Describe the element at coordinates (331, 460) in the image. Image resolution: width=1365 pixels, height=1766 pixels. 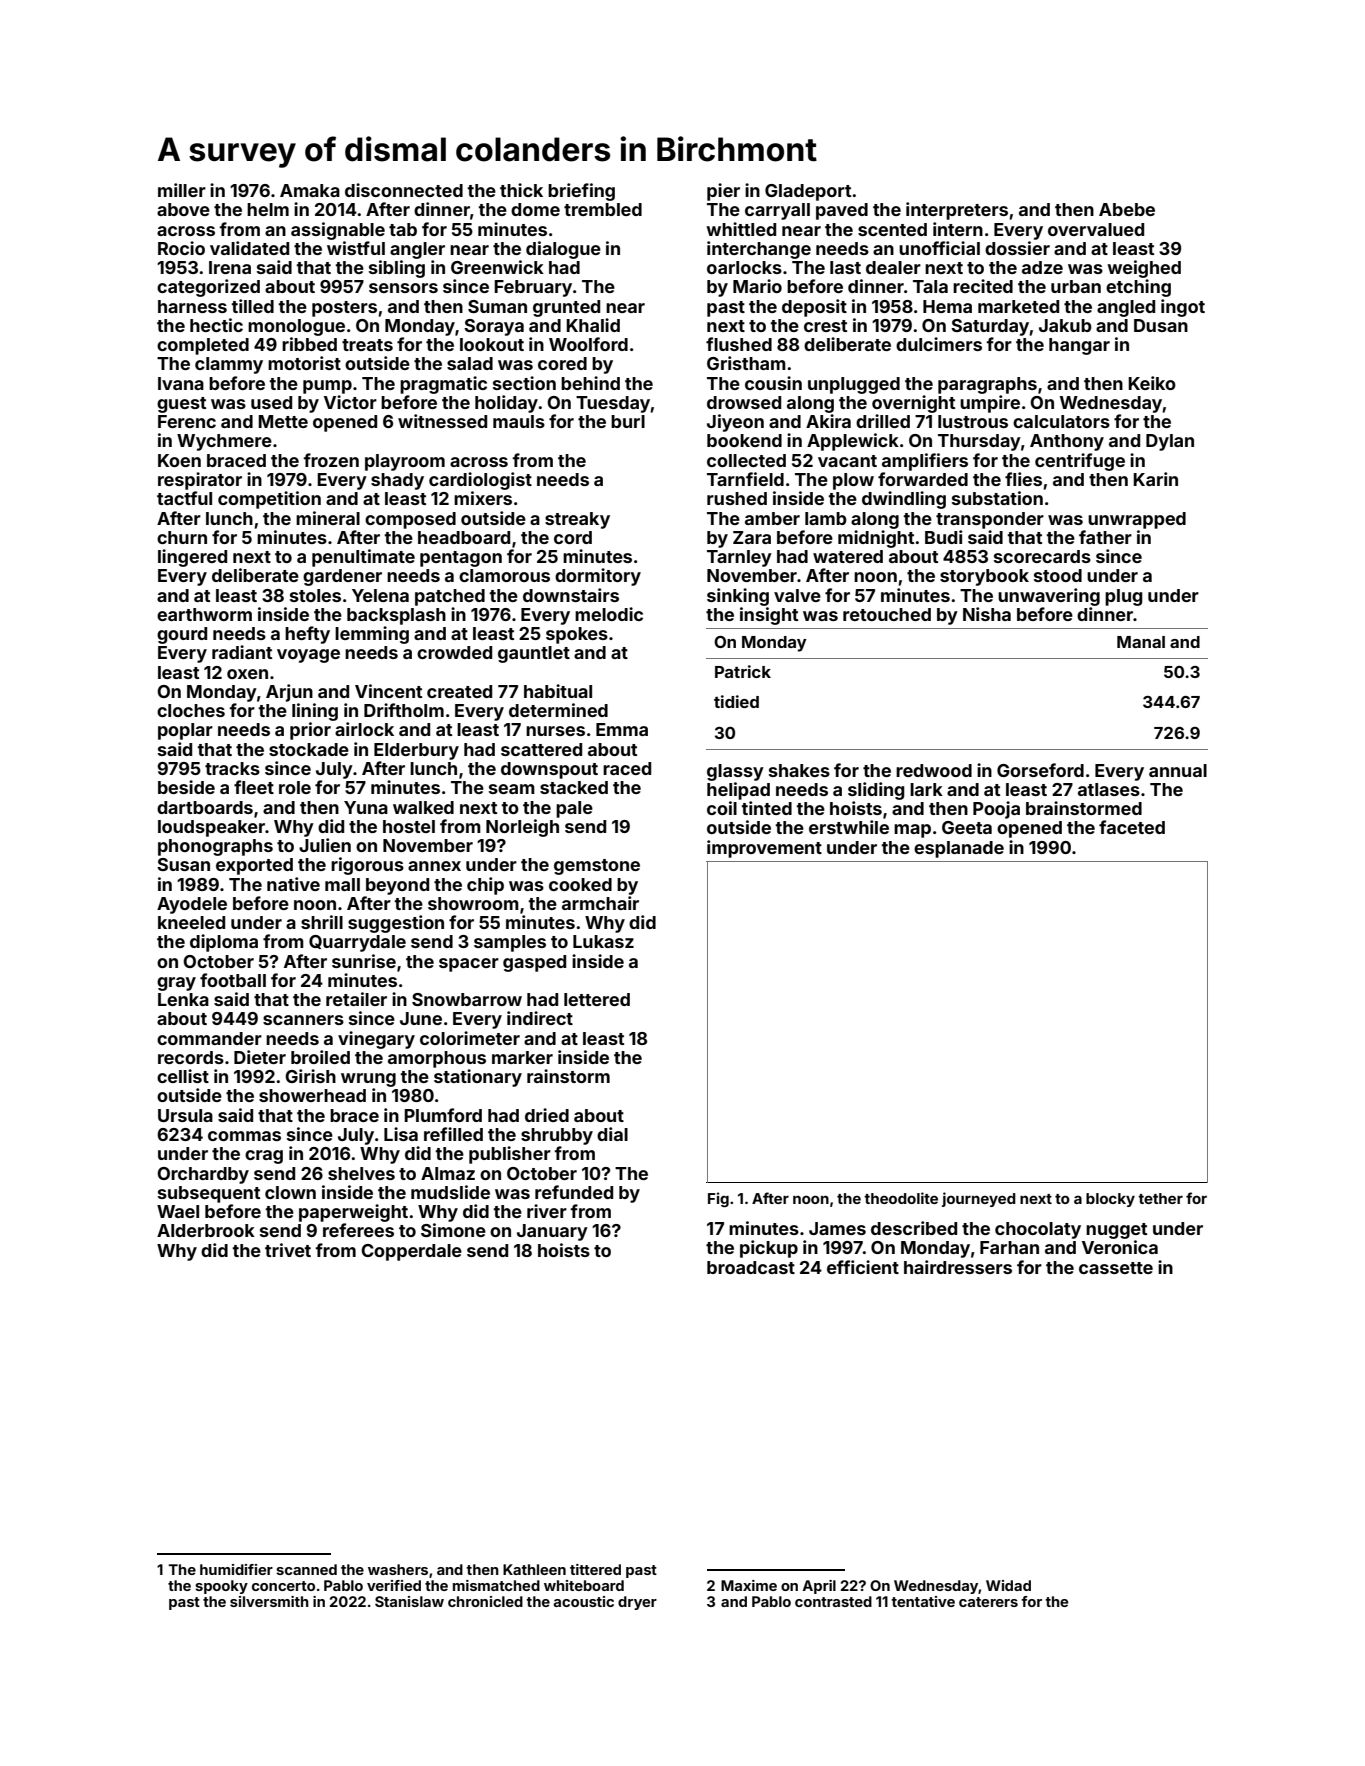
I see `frozen` at that location.
